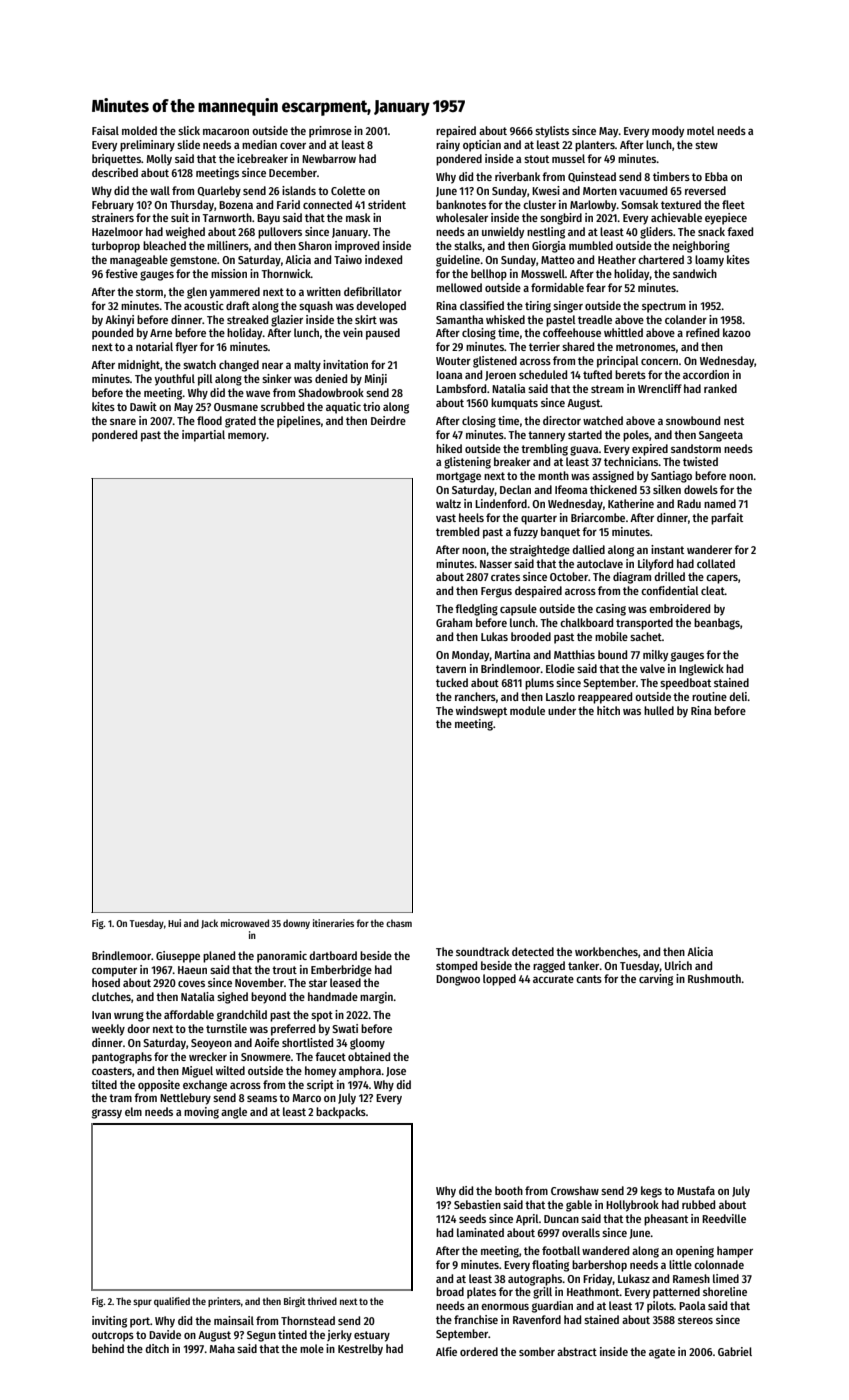 The image size is (849, 1400). I want to click on impartial, so click(203, 436).
